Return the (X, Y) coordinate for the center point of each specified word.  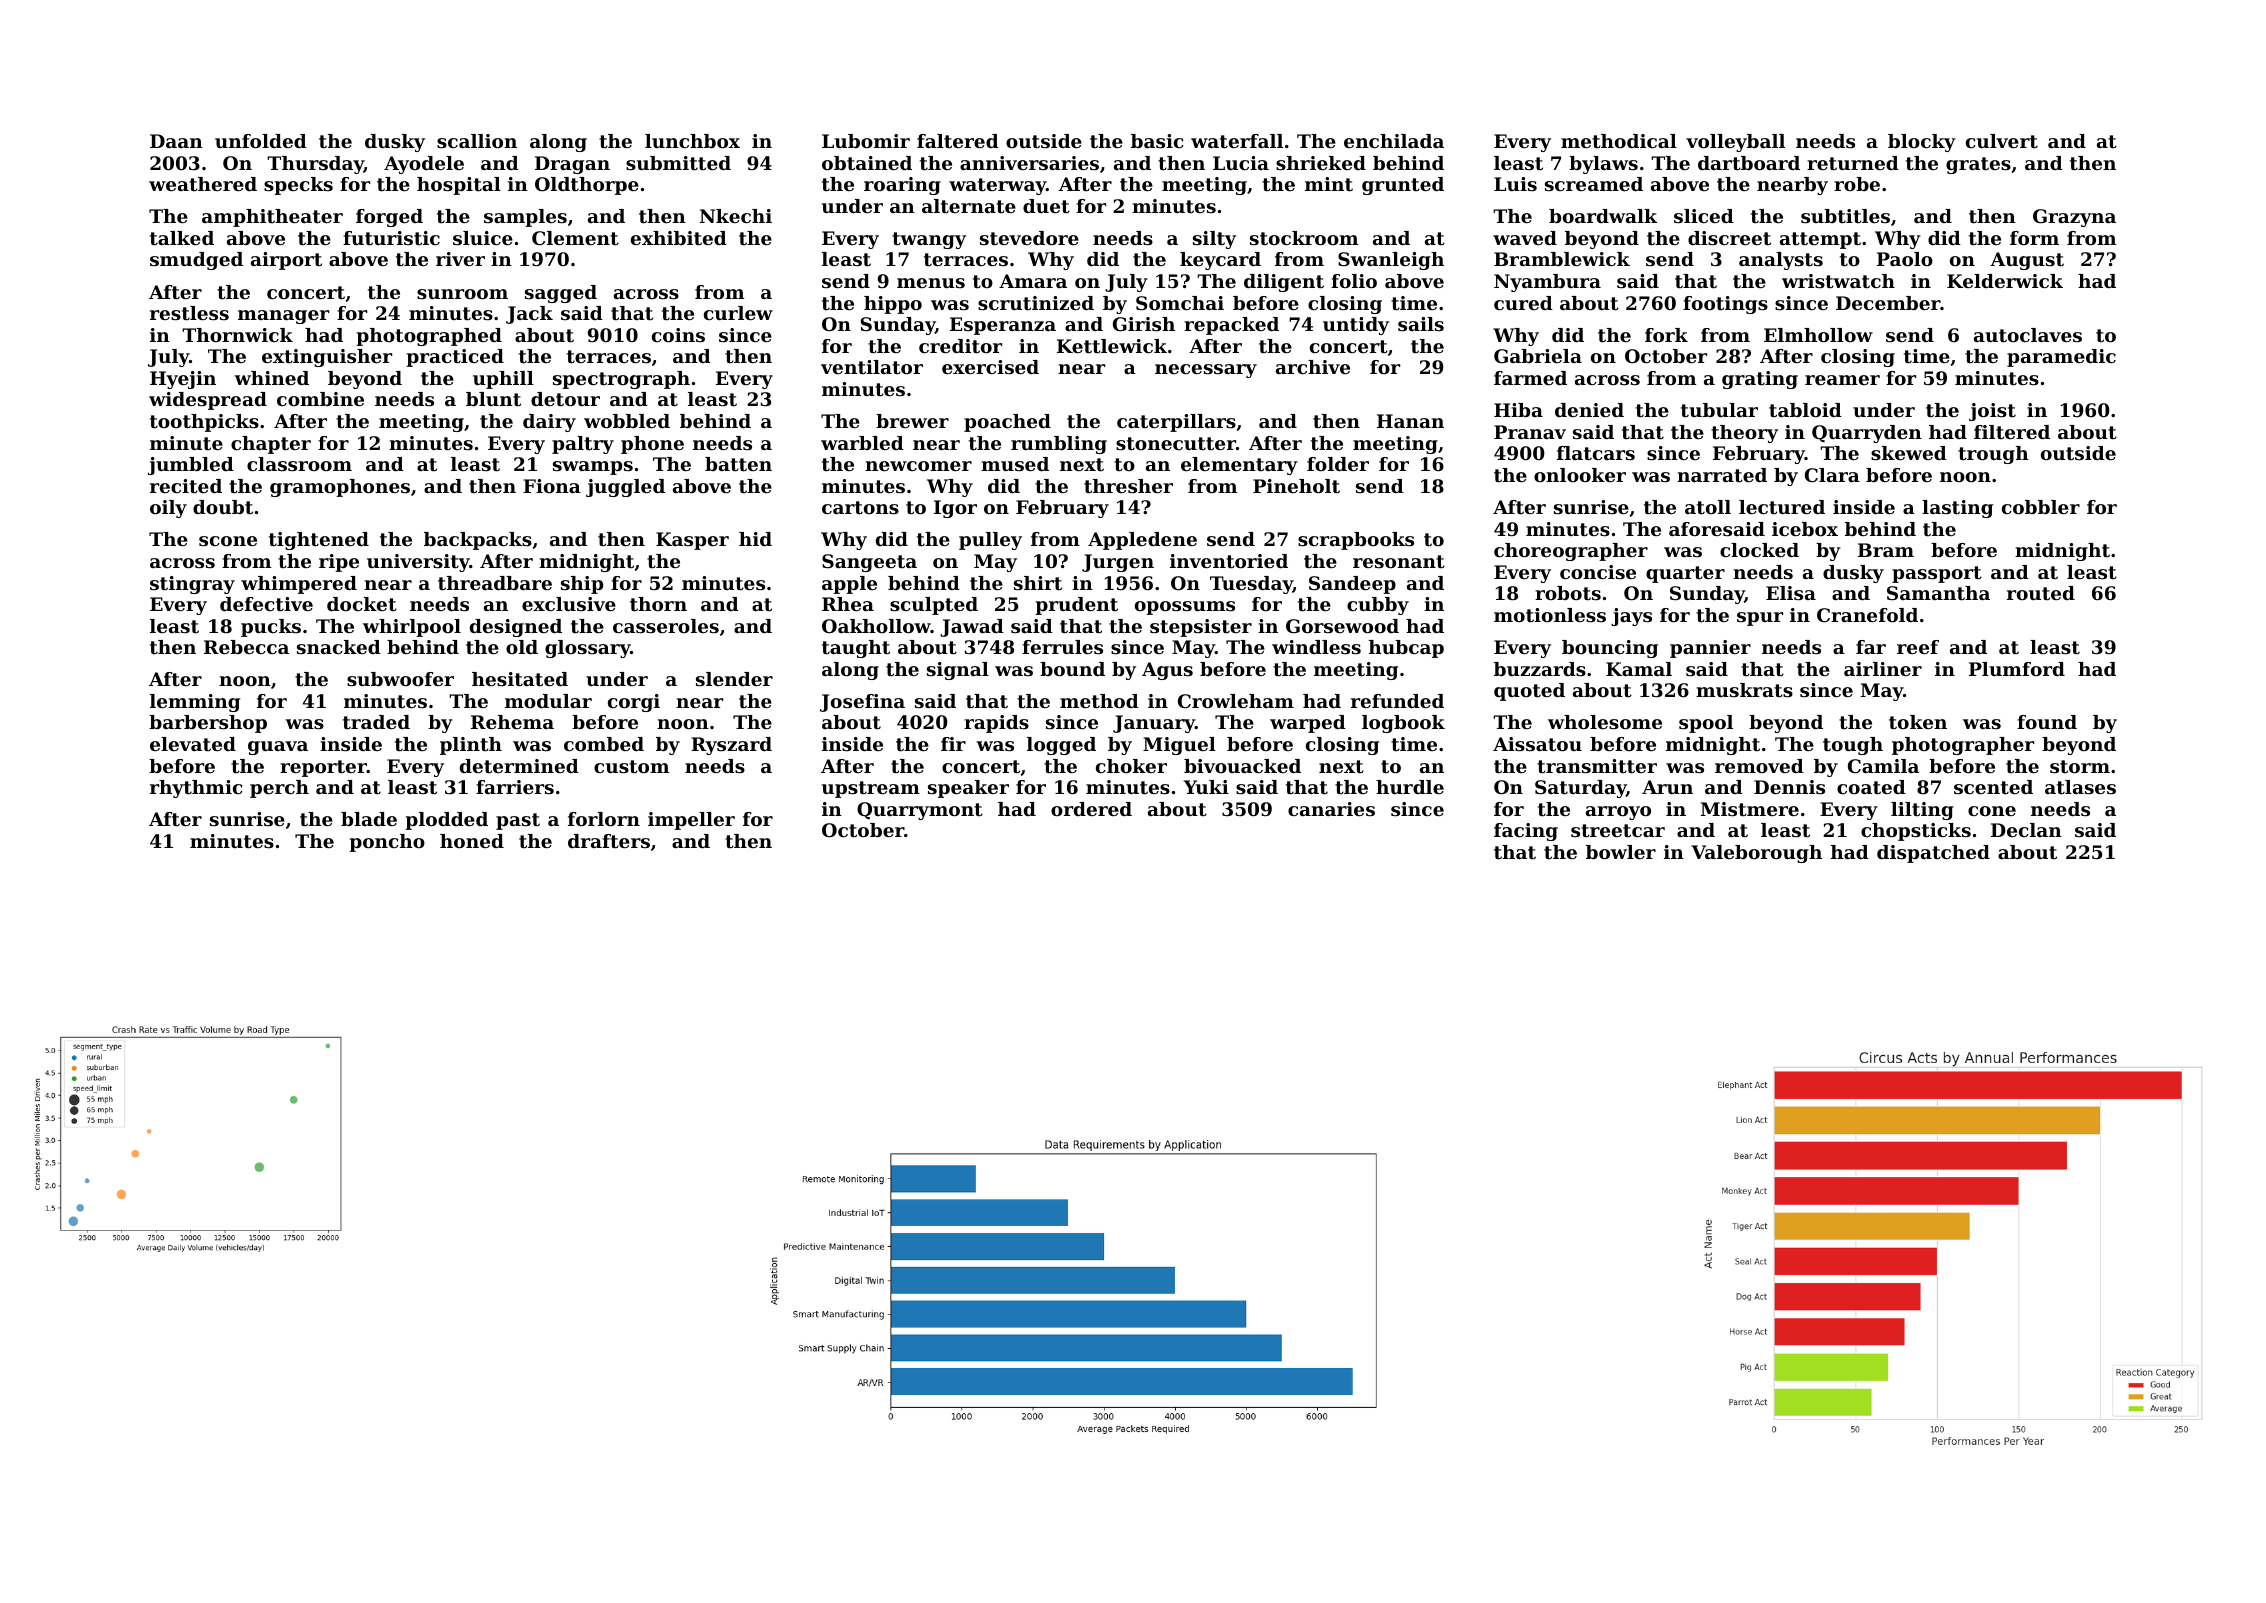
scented (1993, 787)
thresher (1128, 486)
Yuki (1206, 787)
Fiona (552, 486)
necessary (1206, 371)
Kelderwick (2005, 281)
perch (279, 789)
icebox (1805, 529)
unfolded (261, 141)
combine (320, 399)
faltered (958, 141)
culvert (2002, 141)
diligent (1284, 283)
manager (283, 317)
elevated (193, 744)
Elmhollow (1818, 335)
